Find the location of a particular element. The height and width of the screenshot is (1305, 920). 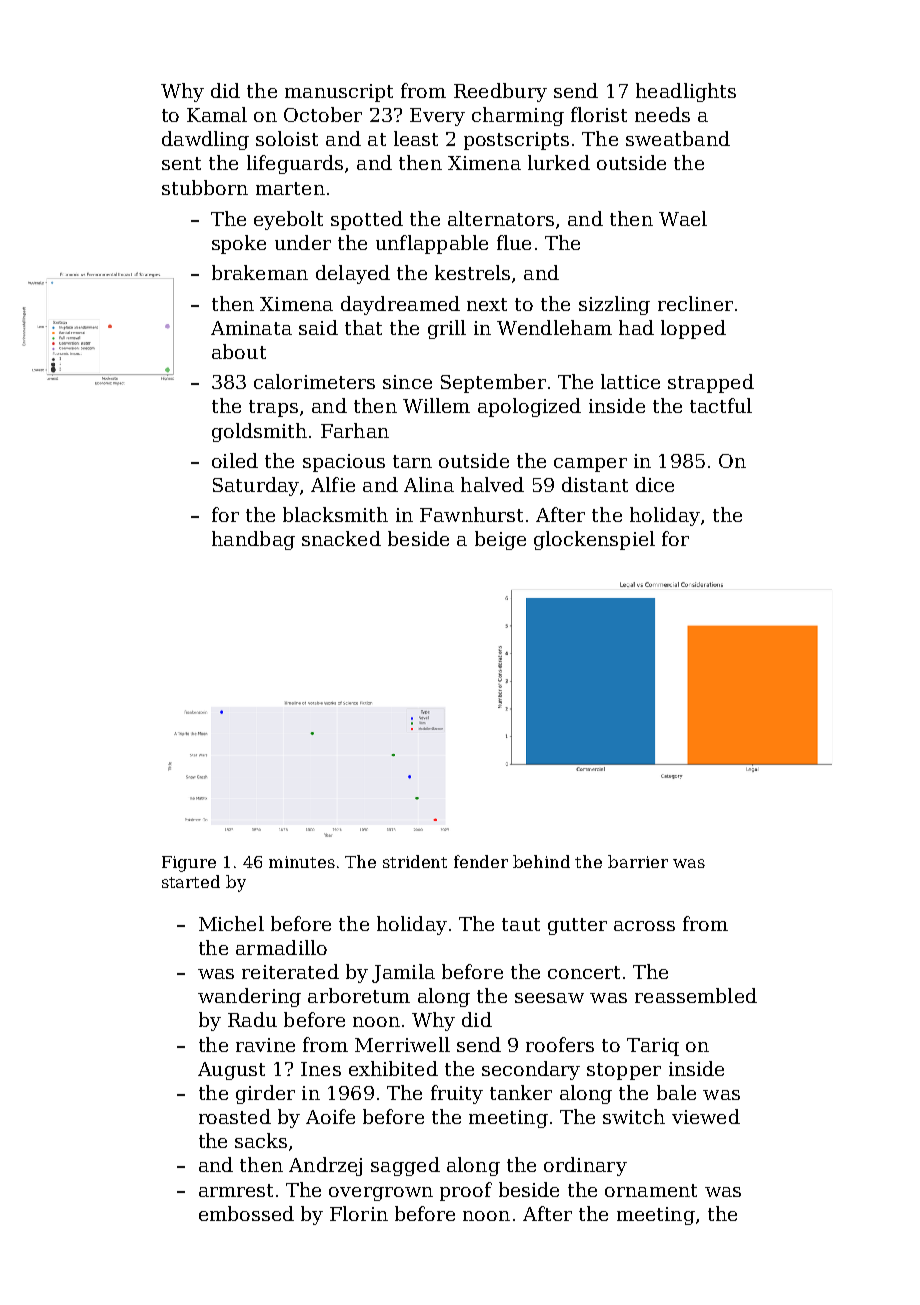

oiled is located at coordinates (235, 460).
